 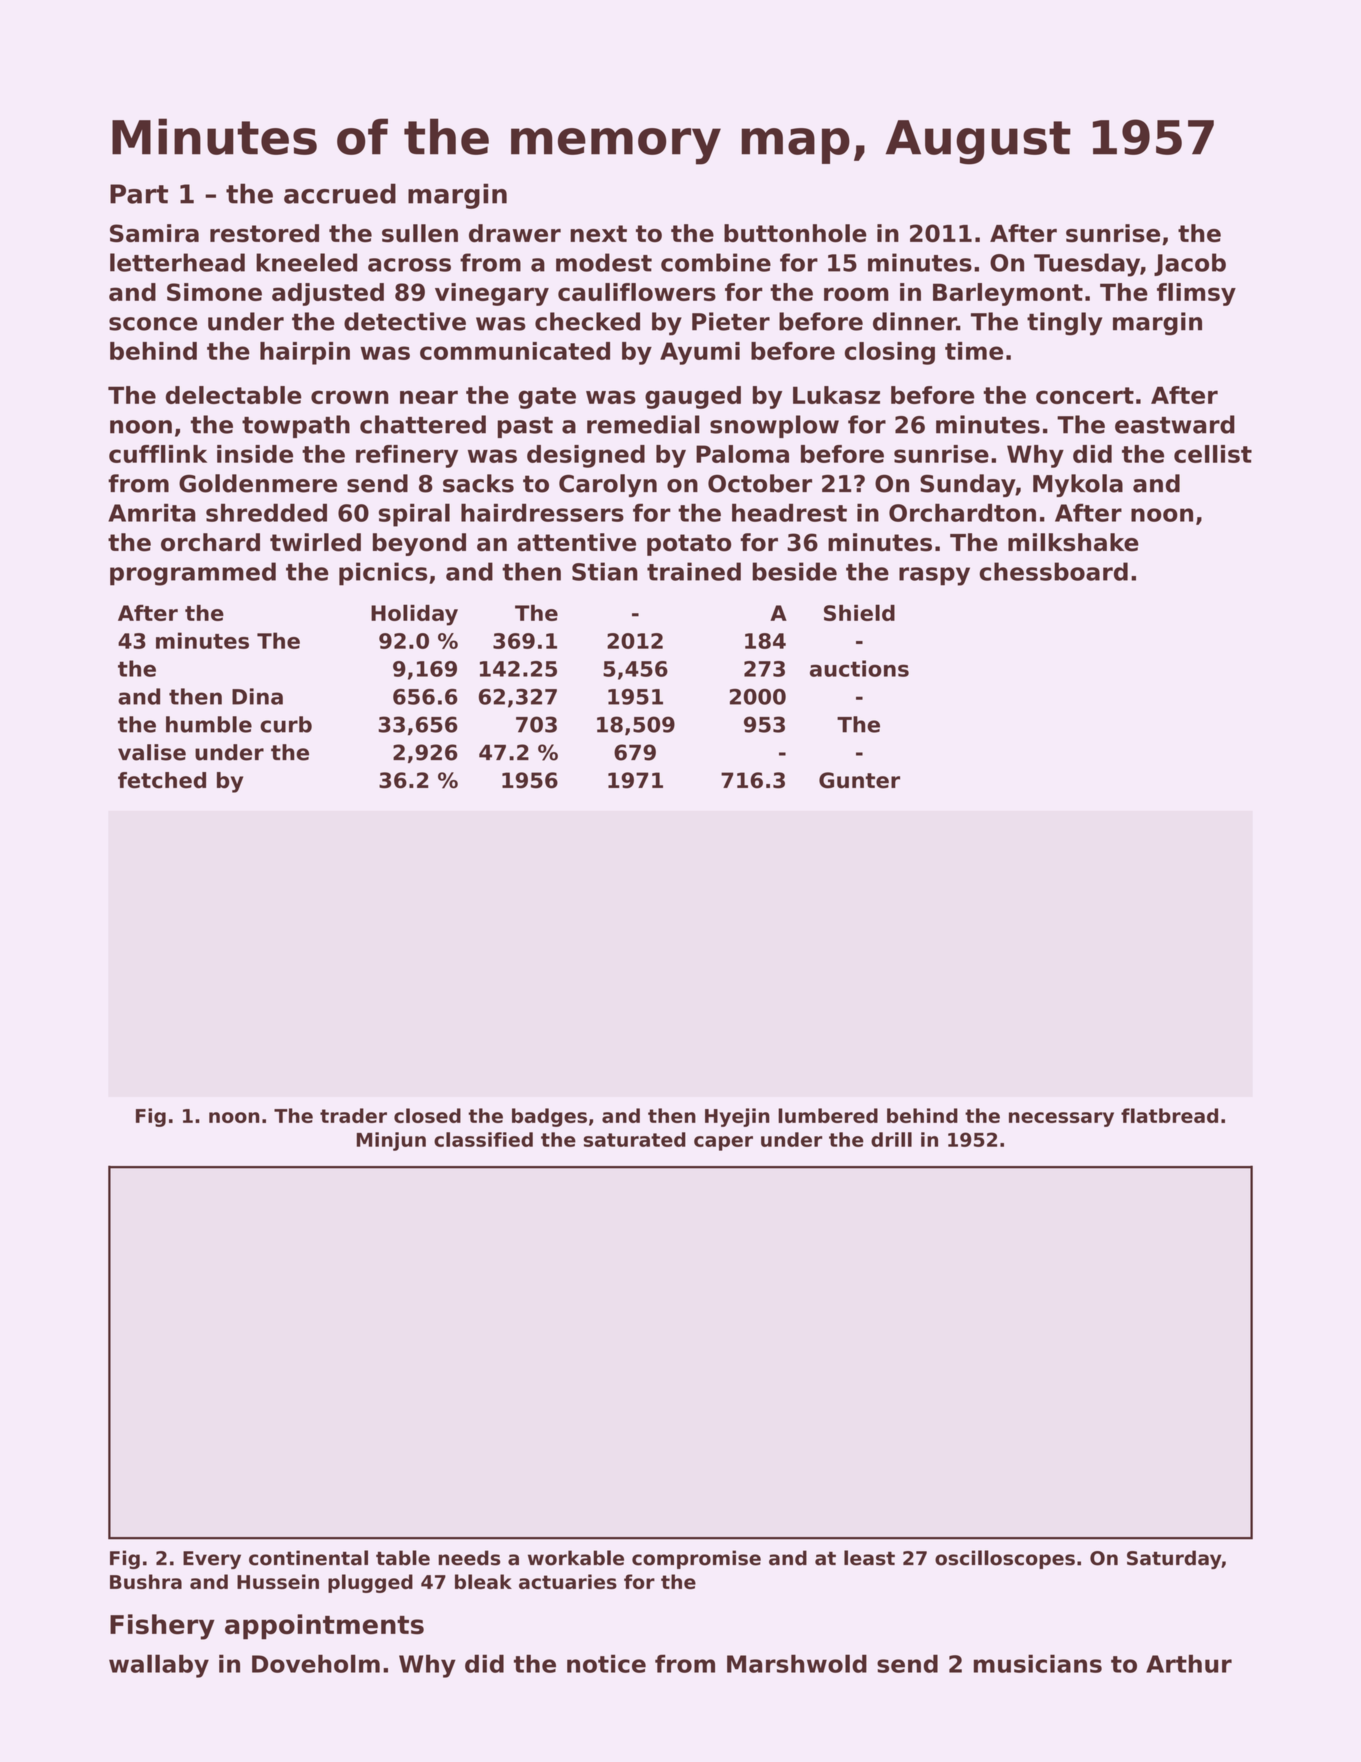 I want to click on chattered, so click(x=423, y=424).
